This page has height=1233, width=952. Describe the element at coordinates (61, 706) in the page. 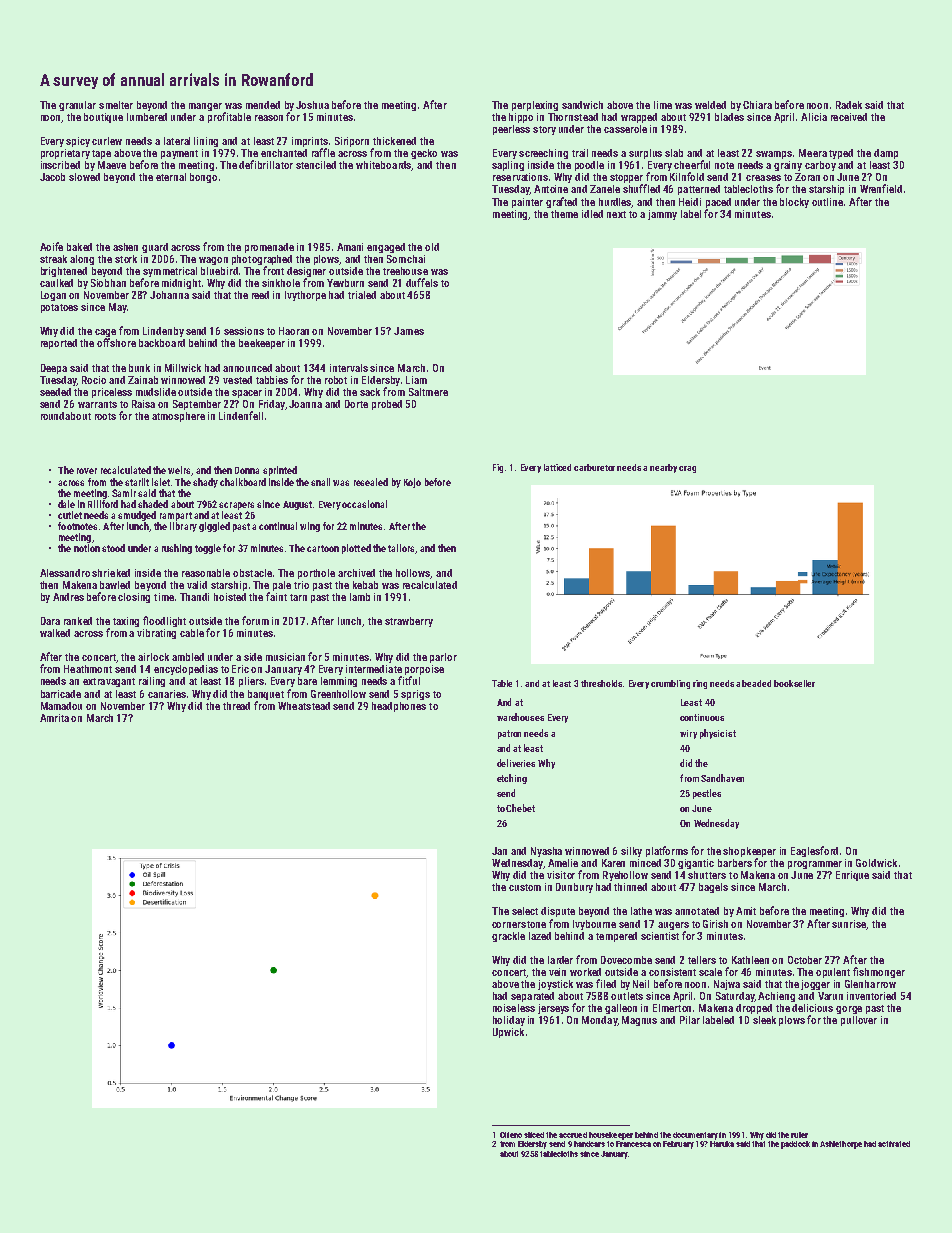

I see `Mamadou` at that location.
